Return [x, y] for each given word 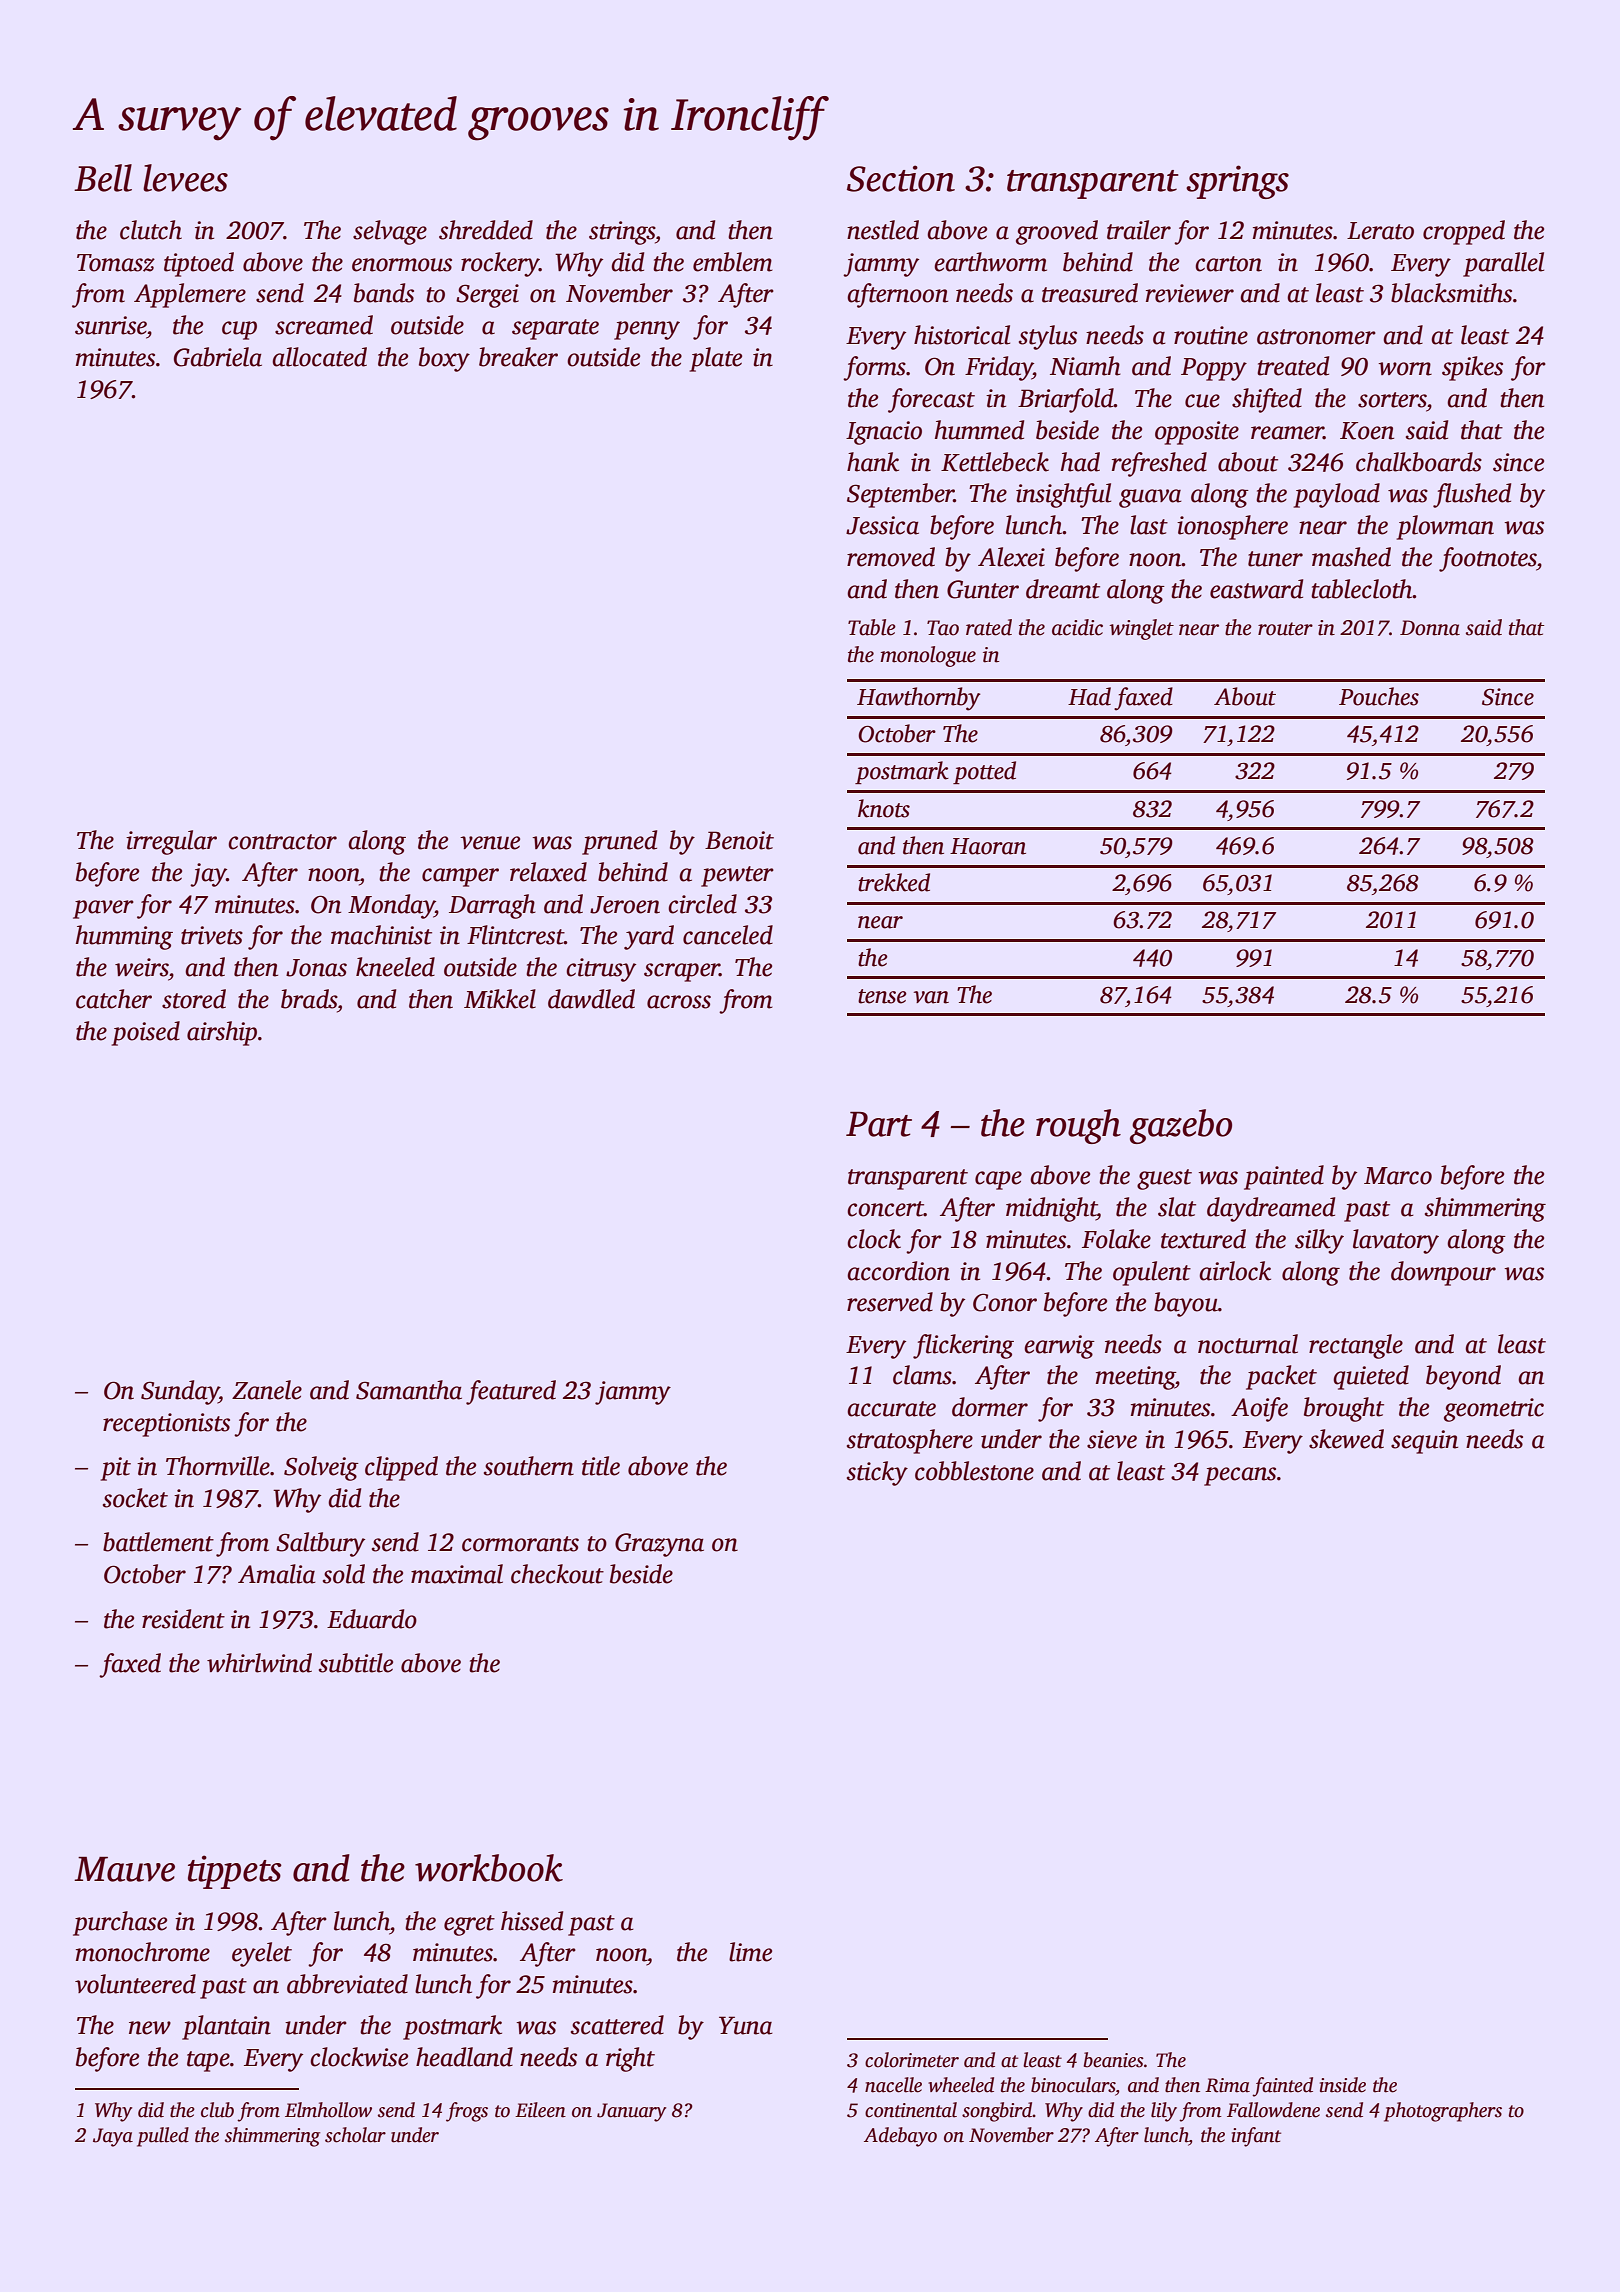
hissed [532, 1921]
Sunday [180, 1392]
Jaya [113, 2137]
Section [901, 178]
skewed [1346, 1439]
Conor [1005, 1302]
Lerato [1380, 231]
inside [1343, 2085]
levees [185, 178]
